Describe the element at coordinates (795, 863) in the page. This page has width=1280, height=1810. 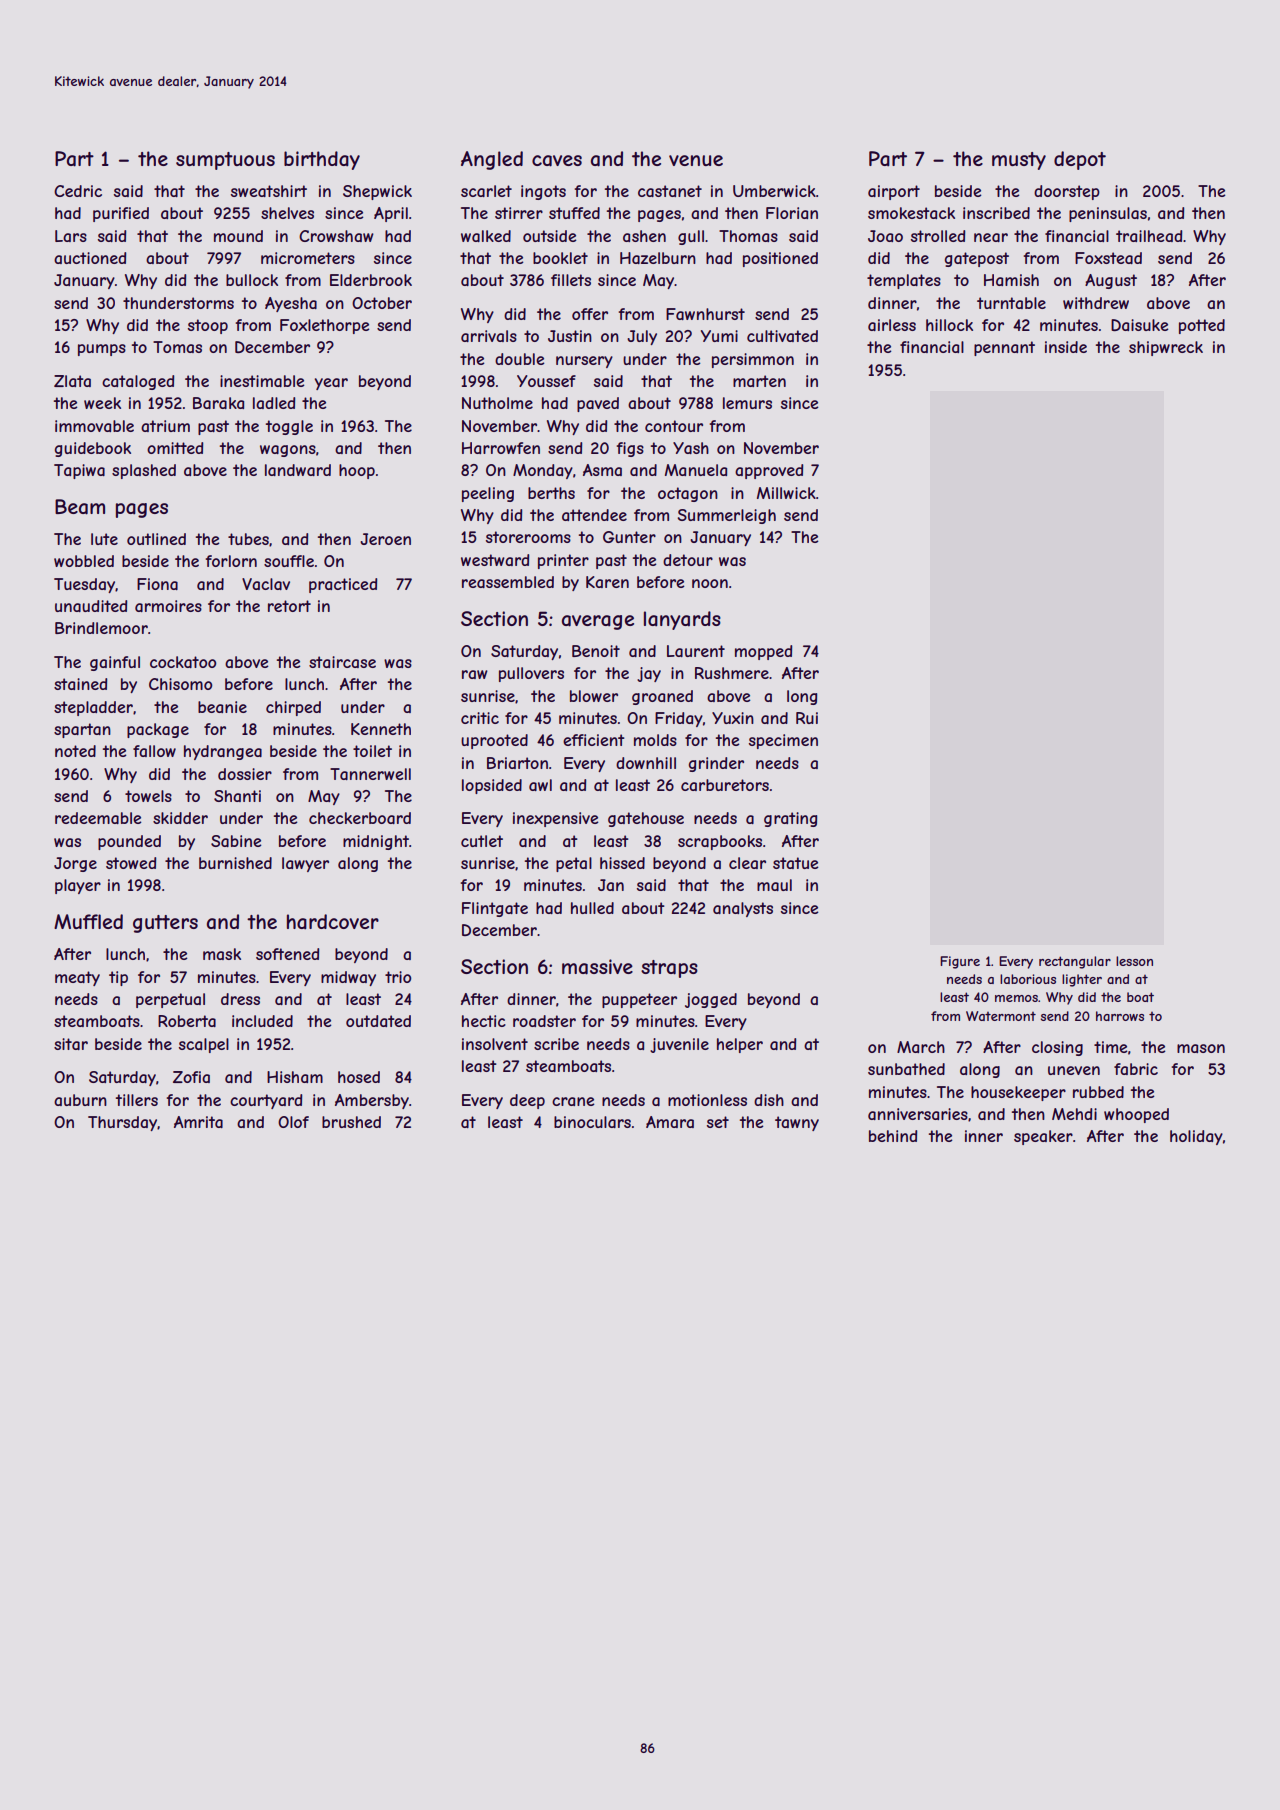
I see `statue` at that location.
